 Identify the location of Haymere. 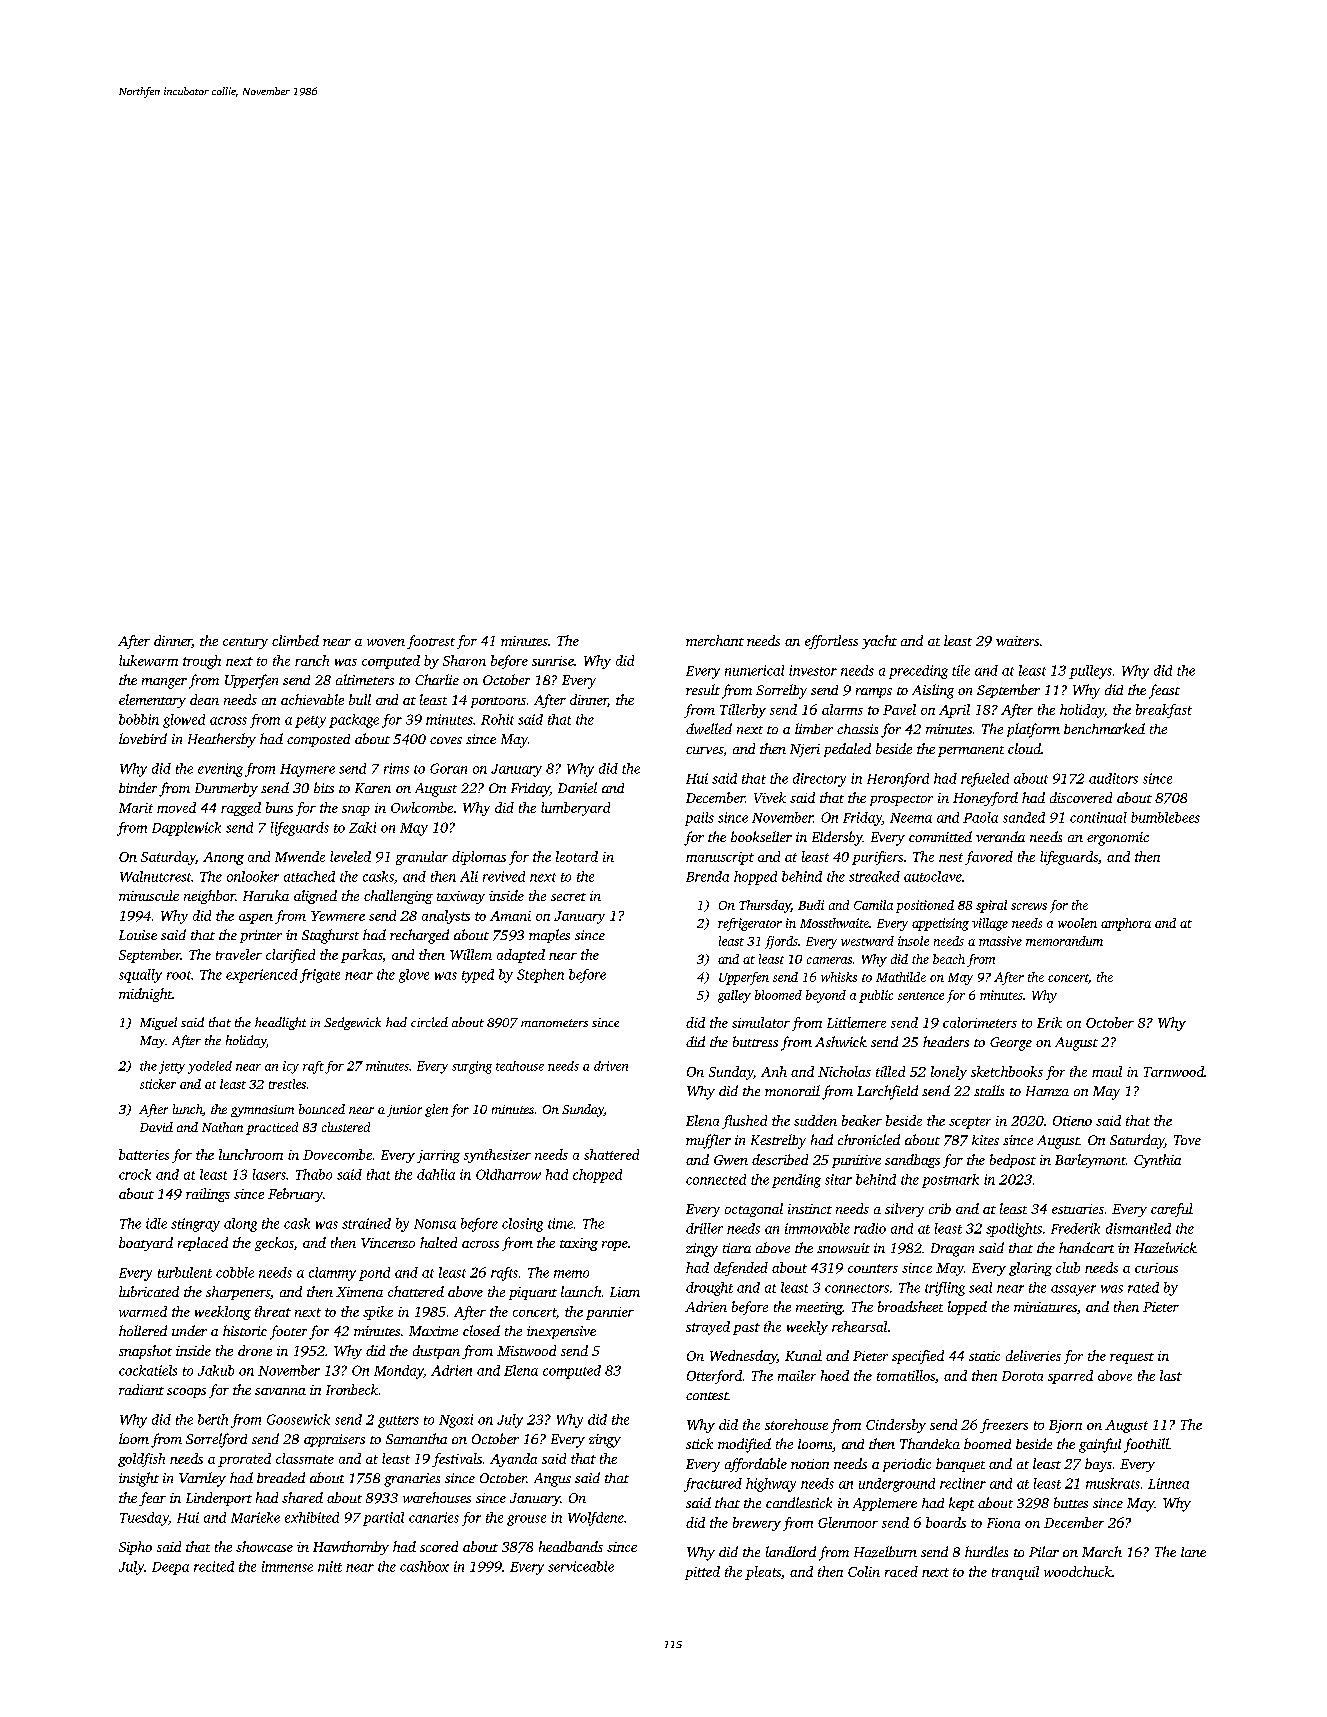
(307, 770).
